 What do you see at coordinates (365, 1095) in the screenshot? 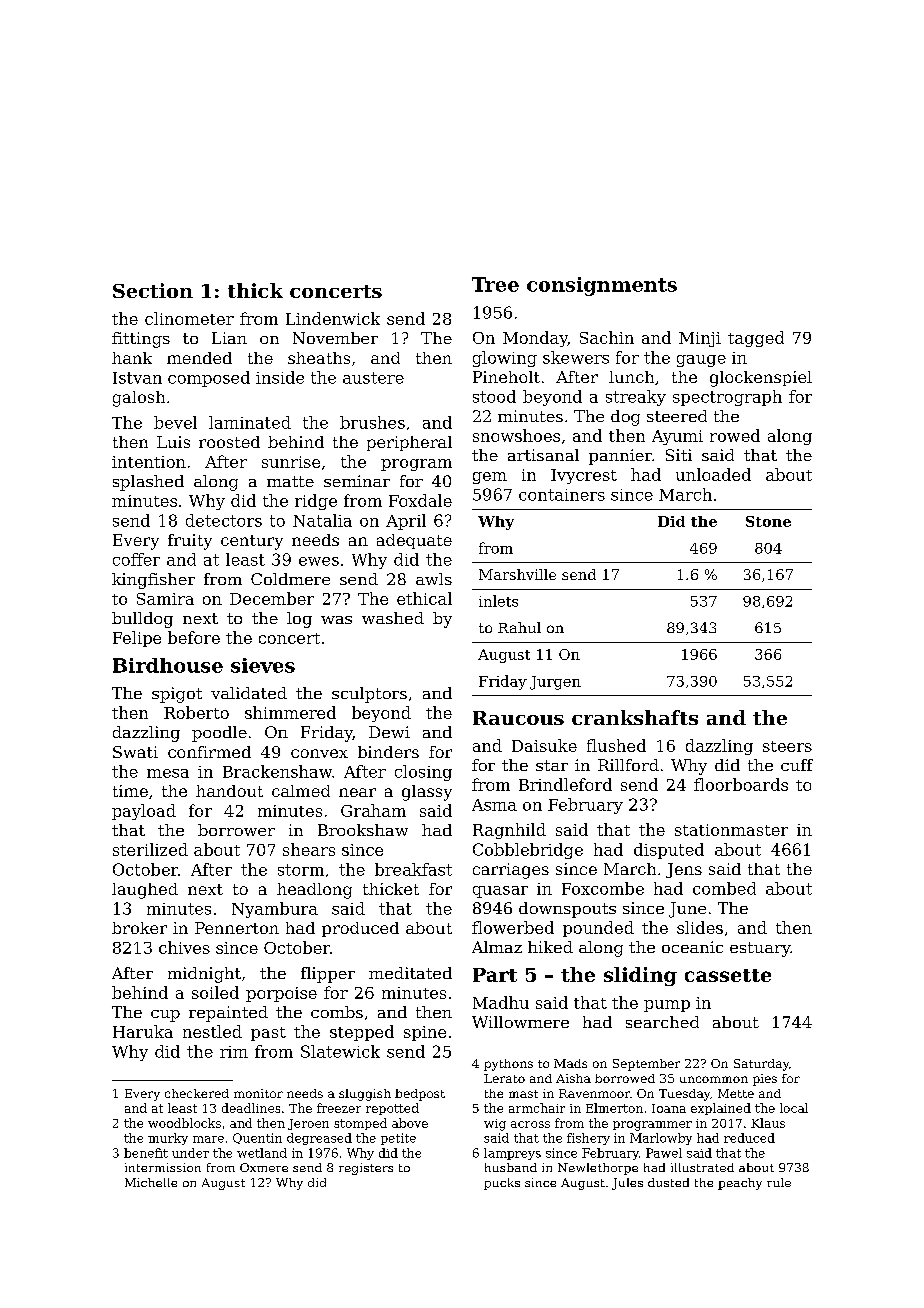
I see `sluggish` at bounding box center [365, 1095].
